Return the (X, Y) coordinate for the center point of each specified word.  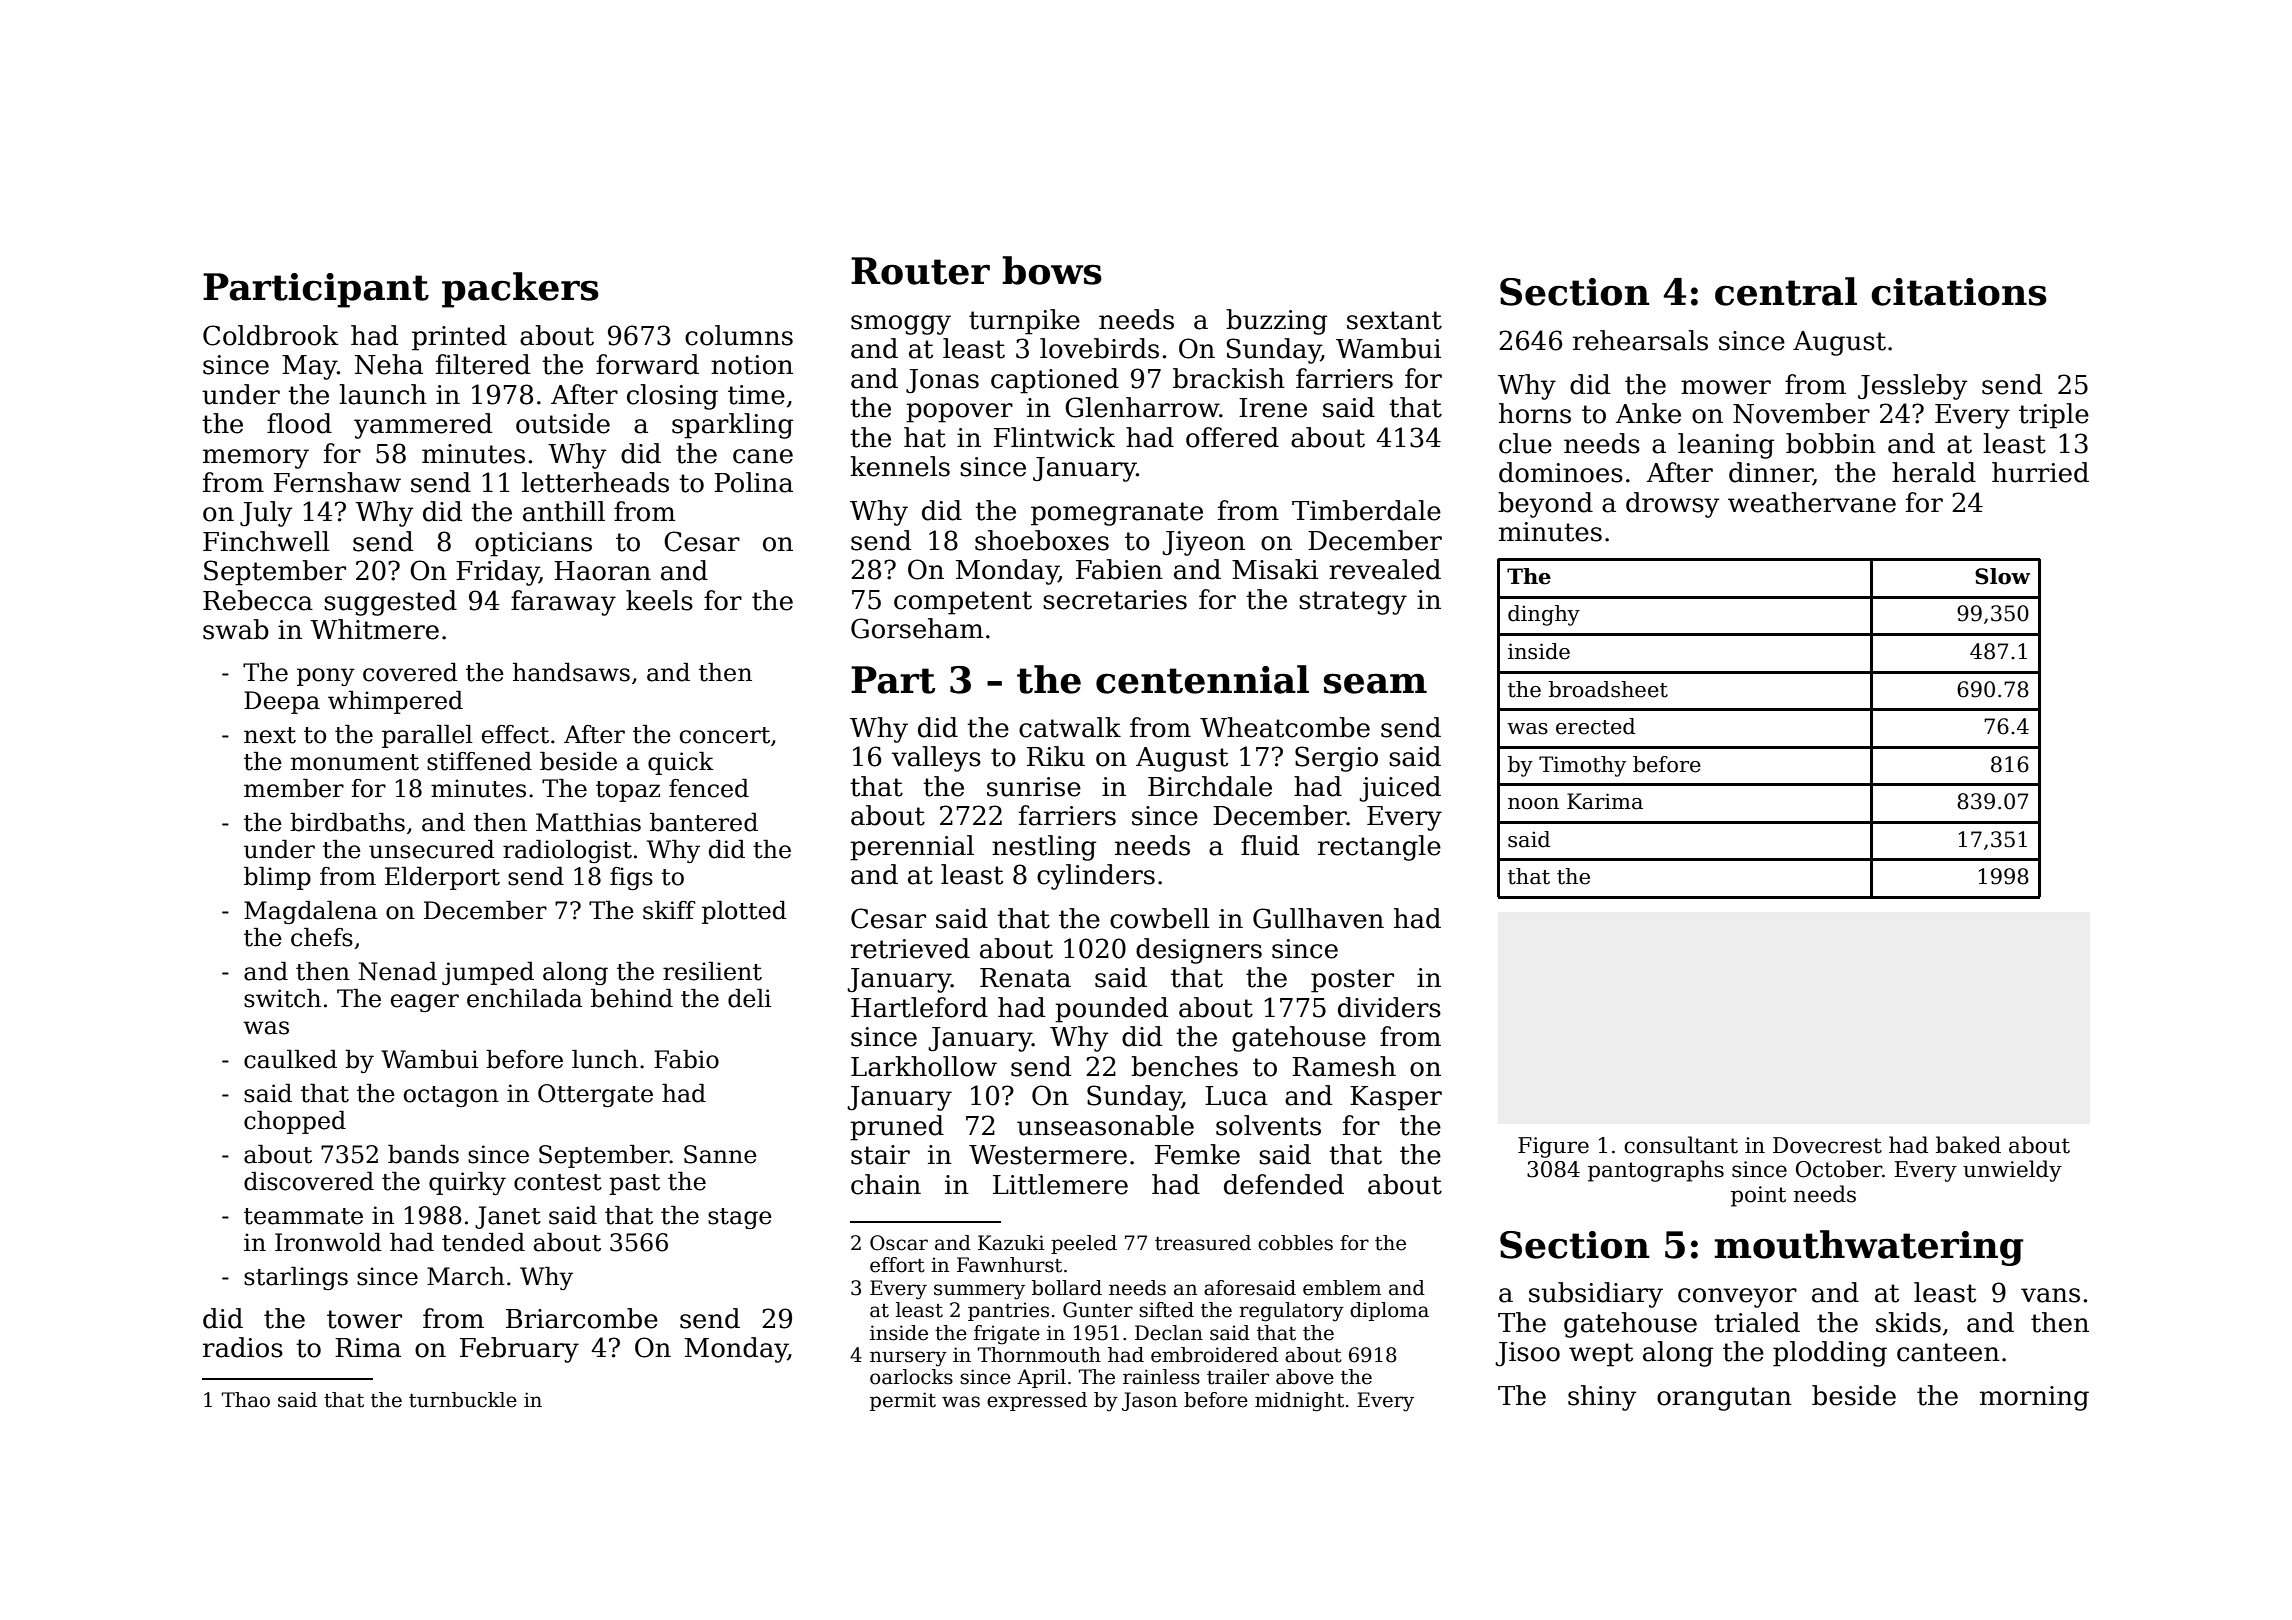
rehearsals (1640, 340)
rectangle (1379, 848)
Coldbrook (271, 335)
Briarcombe (582, 1318)
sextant (1394, 320)
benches (1184, 1066)
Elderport (442, 878)
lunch (605, 1059)
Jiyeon (1203, 543)
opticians (533, 544)
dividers (1389, 1007)
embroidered (1214, 1355)
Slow (2002, 576)
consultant (1681, 1145)
